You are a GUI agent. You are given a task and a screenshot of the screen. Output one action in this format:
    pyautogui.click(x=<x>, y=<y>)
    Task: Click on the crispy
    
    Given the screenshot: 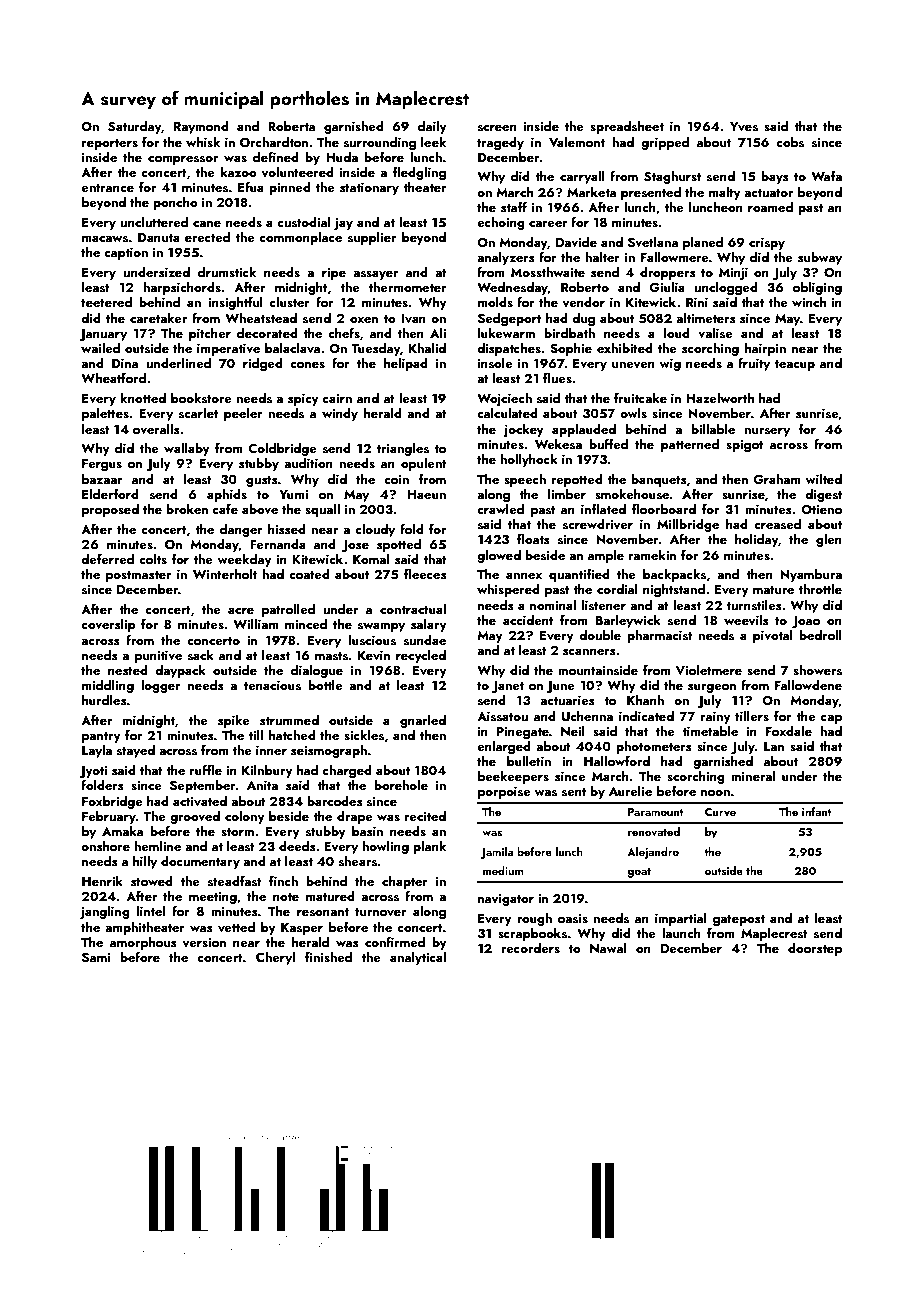 What is the action you would take?
    pyautogui.click(x=767, y=244)
